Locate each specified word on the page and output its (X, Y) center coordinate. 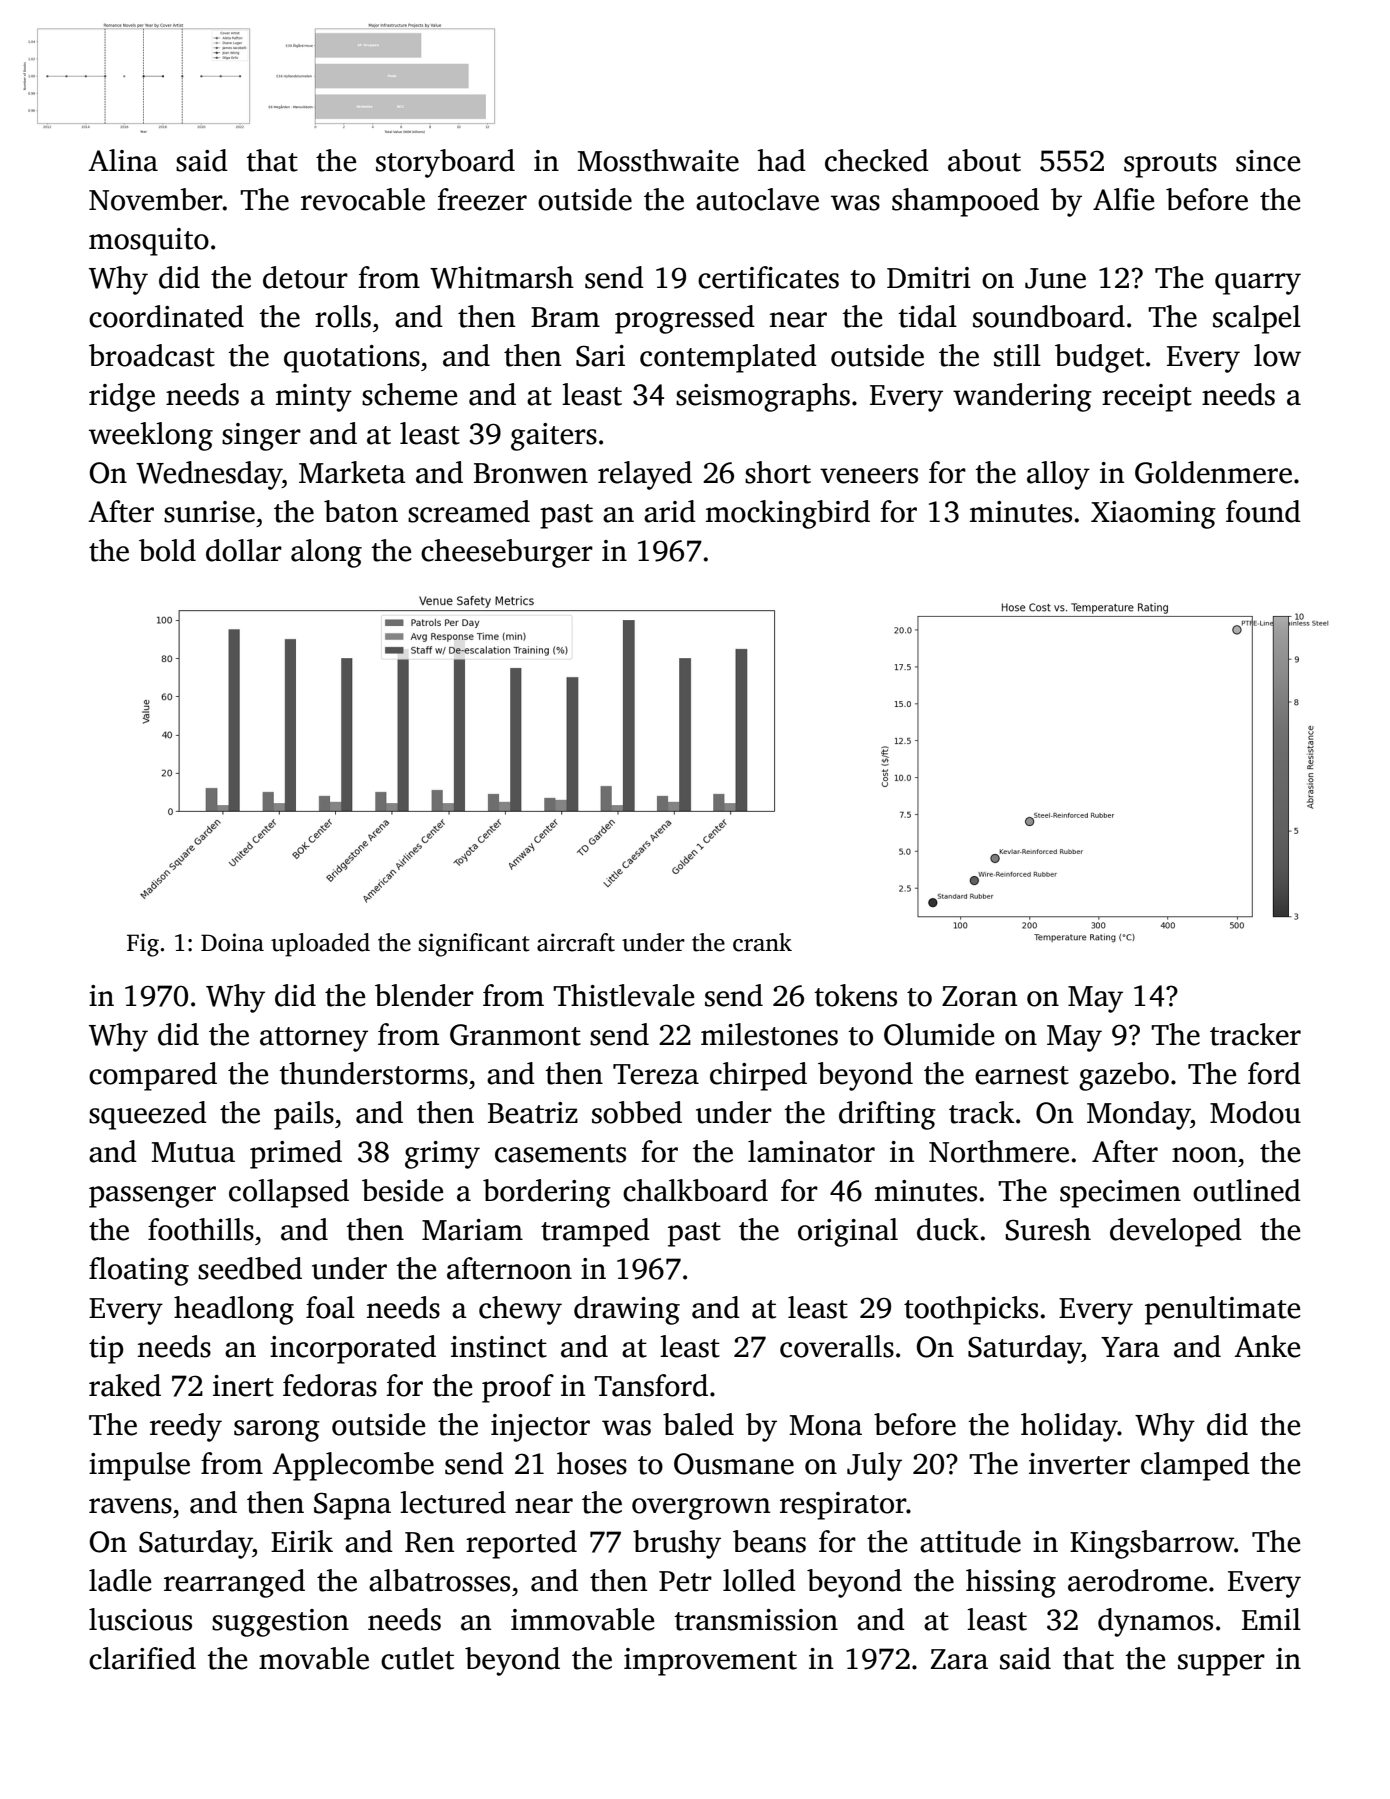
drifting (887, 1115)
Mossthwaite (658, 160)
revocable (363, 199)
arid (670, 511)
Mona (826, 1425)
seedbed (250, 1268)
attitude (970, 1541)
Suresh (1048, 1229)
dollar (244, 550)
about (984, 160)
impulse (139, 1466)
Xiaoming (1153, 515)
